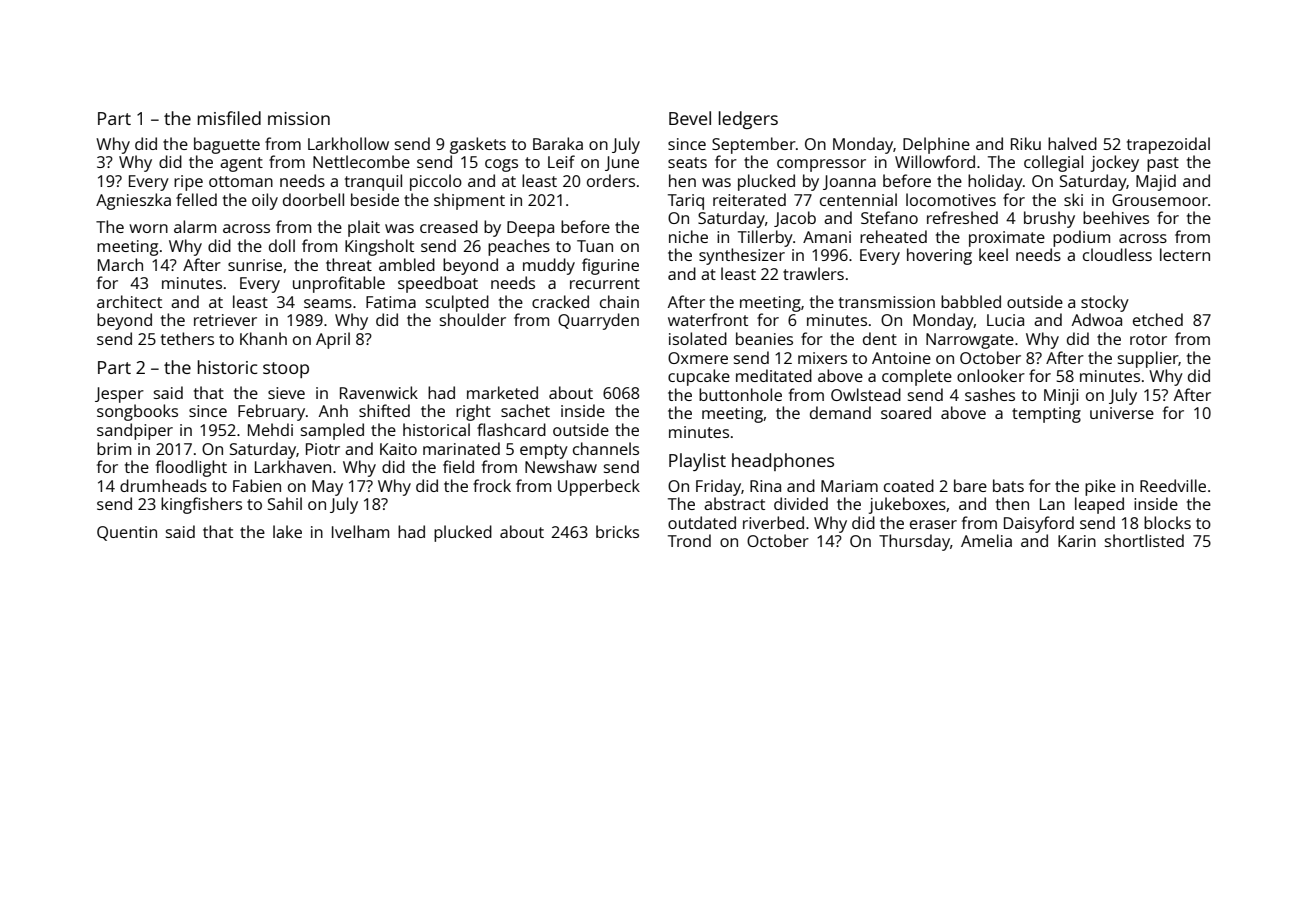  I want to click on Riku, so click(1026, 143).
